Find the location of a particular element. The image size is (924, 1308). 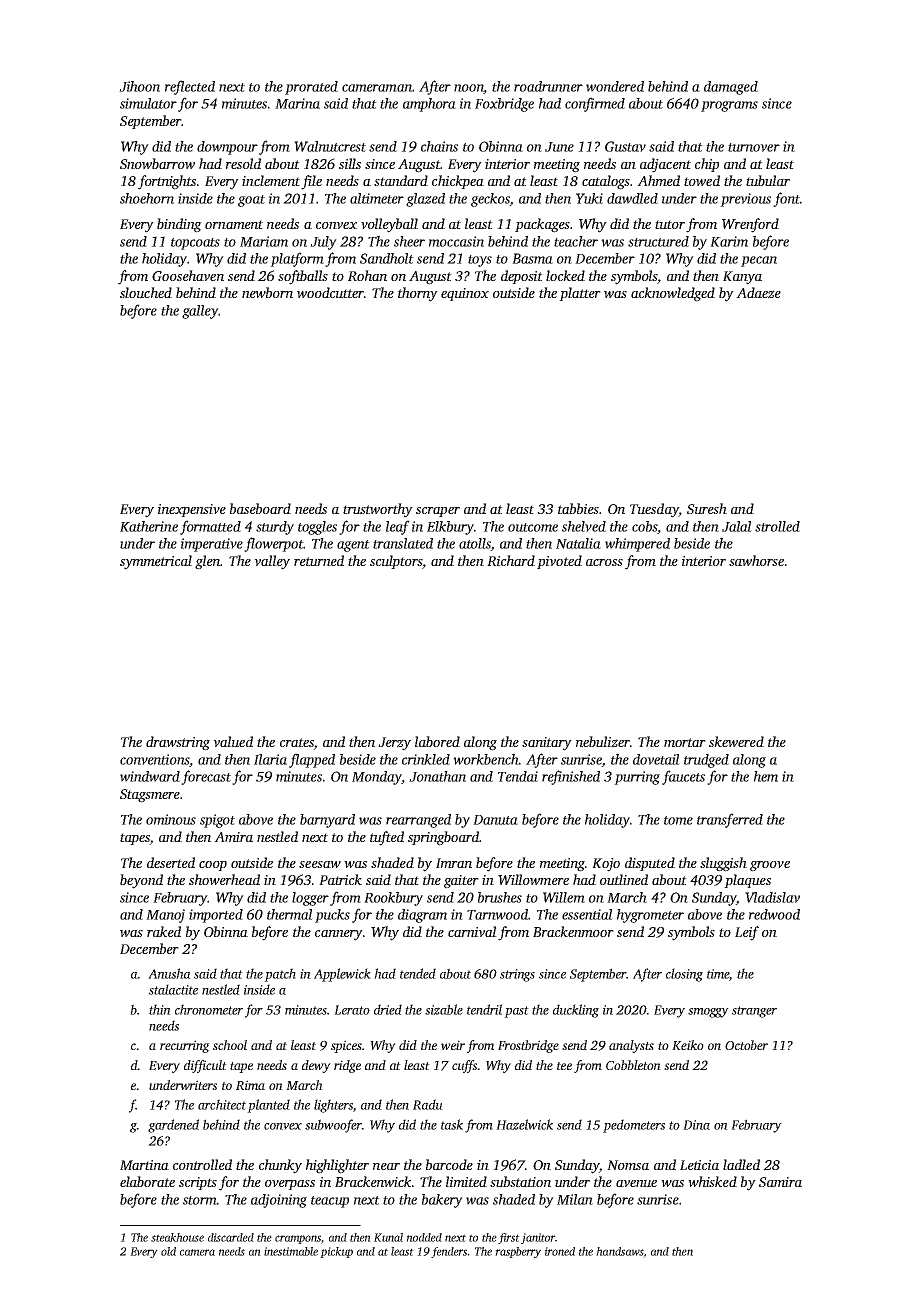

sculptors is located at coordinates (396, 562).
